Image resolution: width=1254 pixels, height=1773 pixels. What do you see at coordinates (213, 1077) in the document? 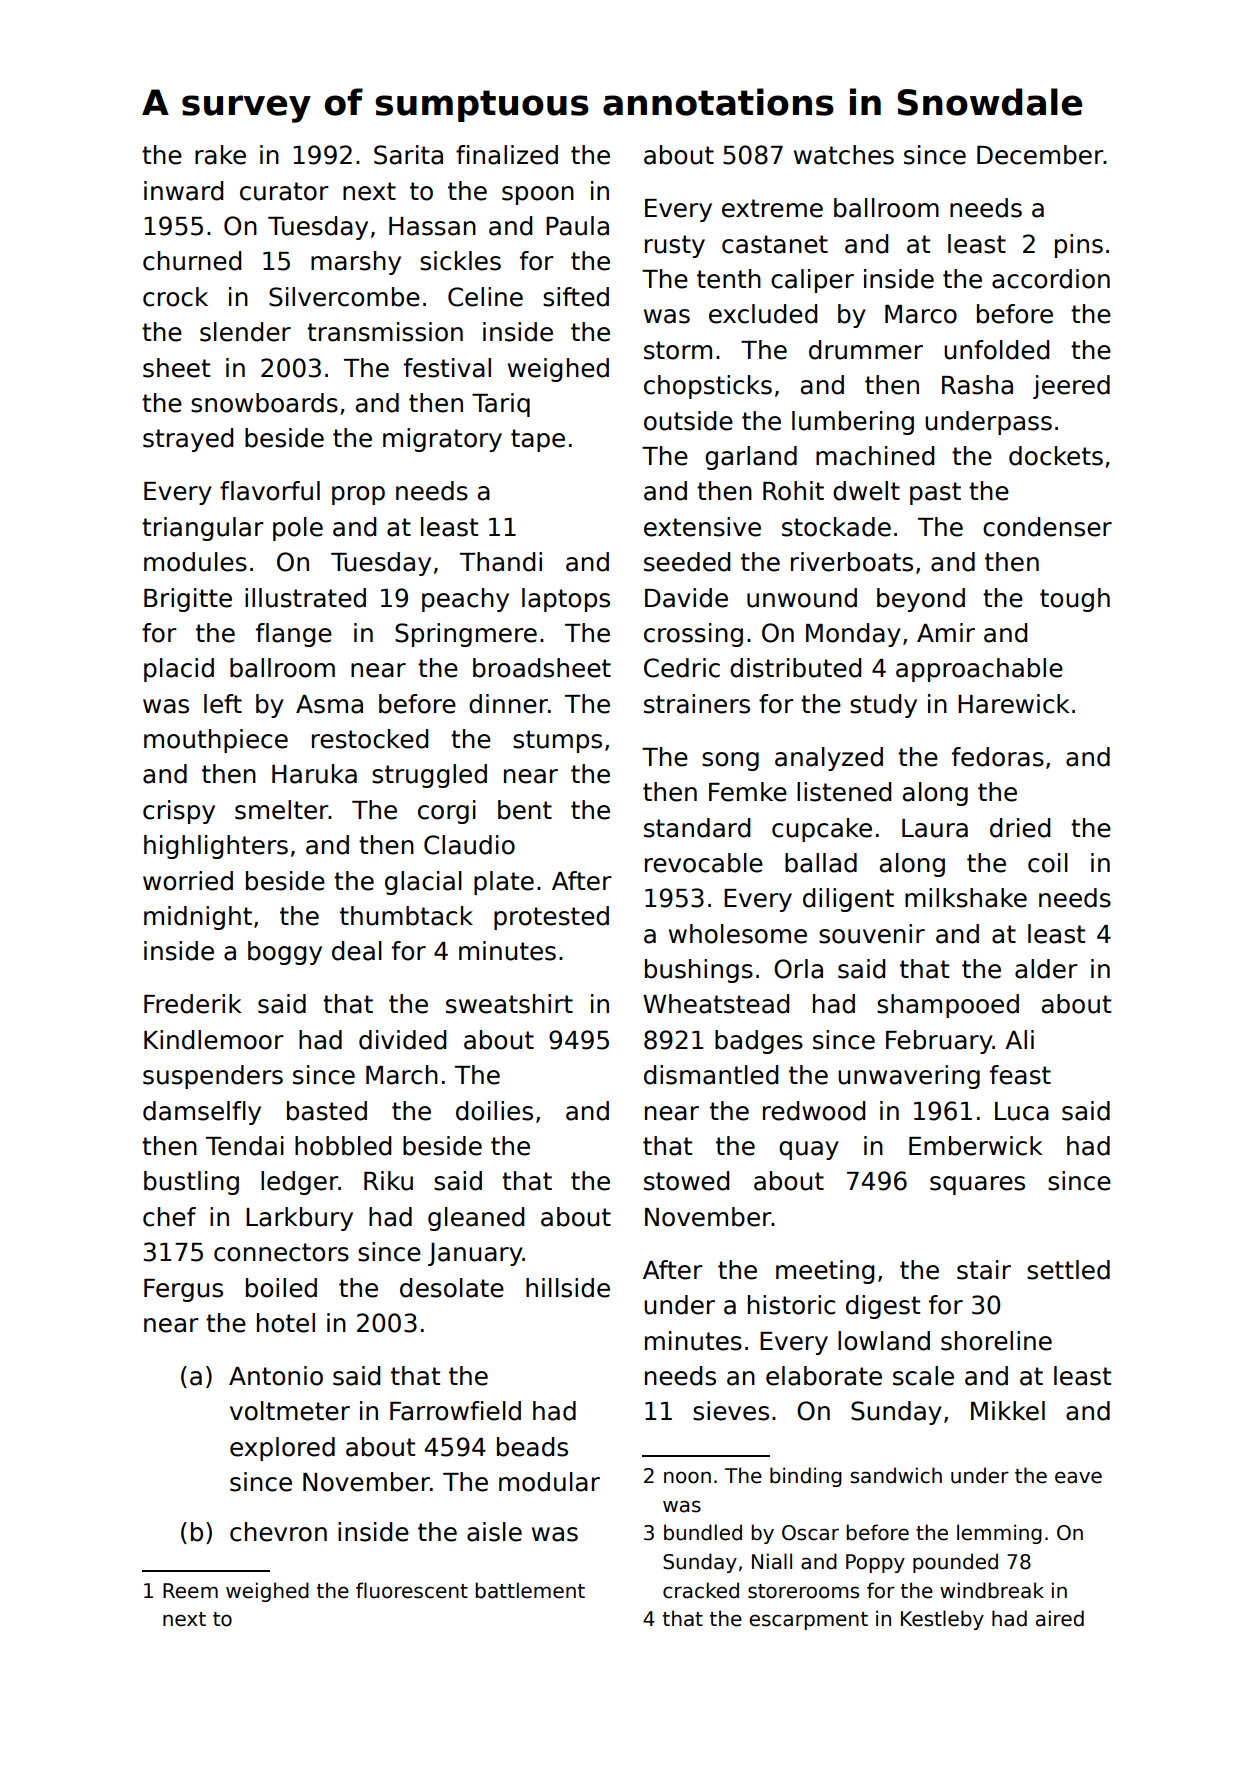
I see `suspenders` at bounding box center [213, 1077].
